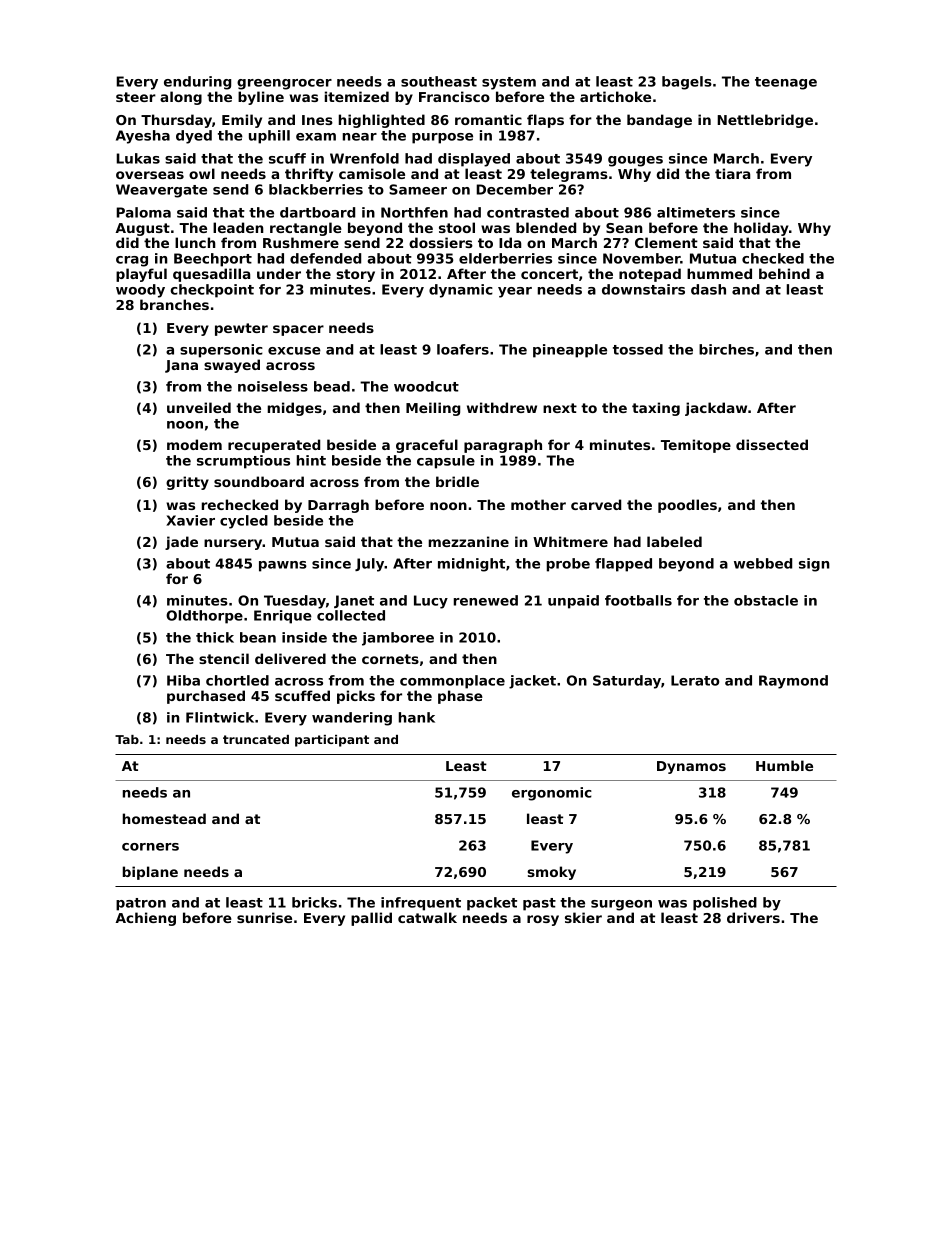  What do you see at coordinates (543, 920) in the document?
I see `rosy` at bounding box center [543, 920].
